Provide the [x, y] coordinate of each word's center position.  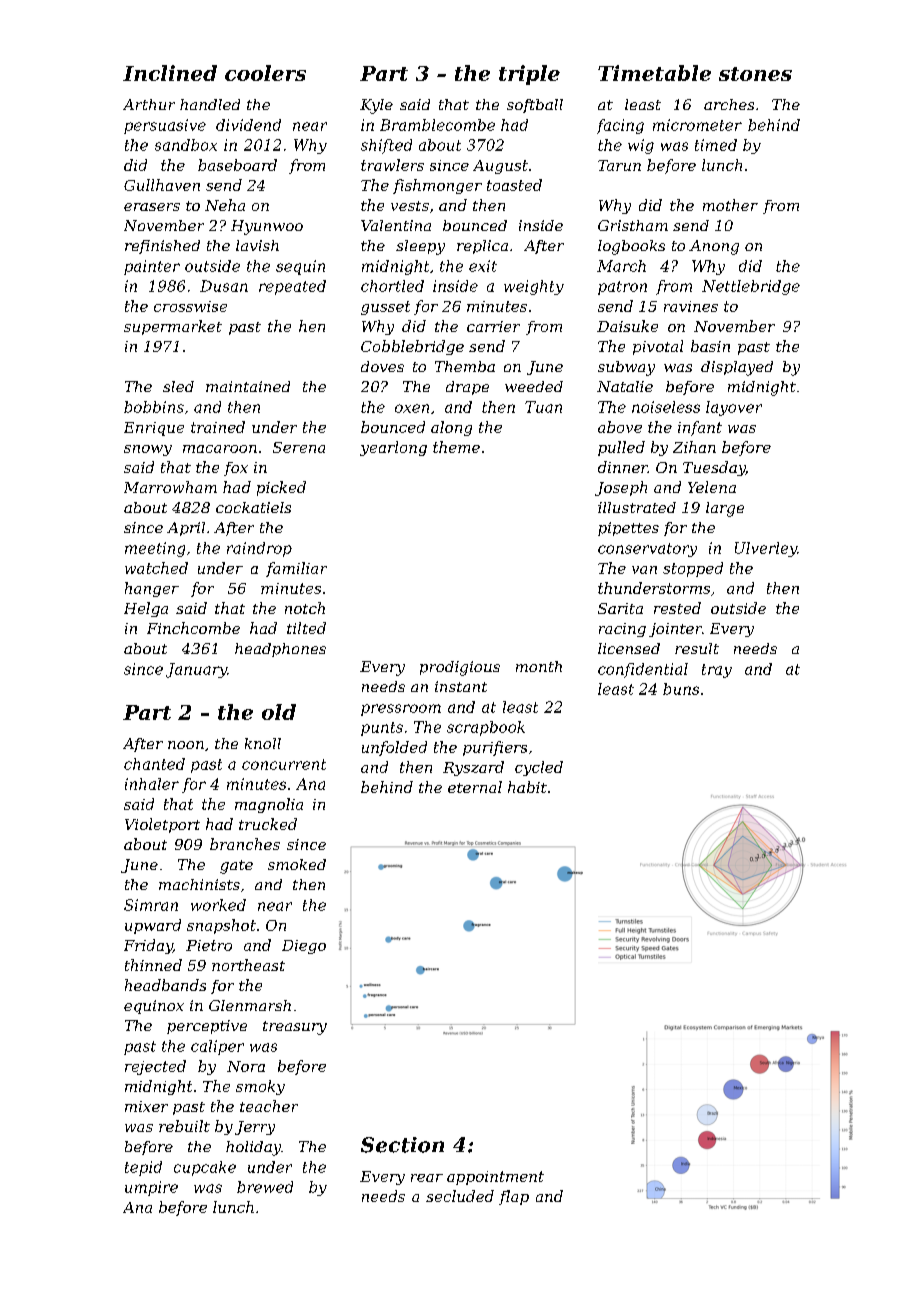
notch [305, 608]
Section [402, 1145]
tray [717, 671]
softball [535, 106]
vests [410, 206]
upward [153, 926]
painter [152, 267]
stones [755, 74]
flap [514, 1197]
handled [210, 104]
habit [527, 787]
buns [681, 689]
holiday [253, 1148]
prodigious [460, 668]
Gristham [633, 225]
